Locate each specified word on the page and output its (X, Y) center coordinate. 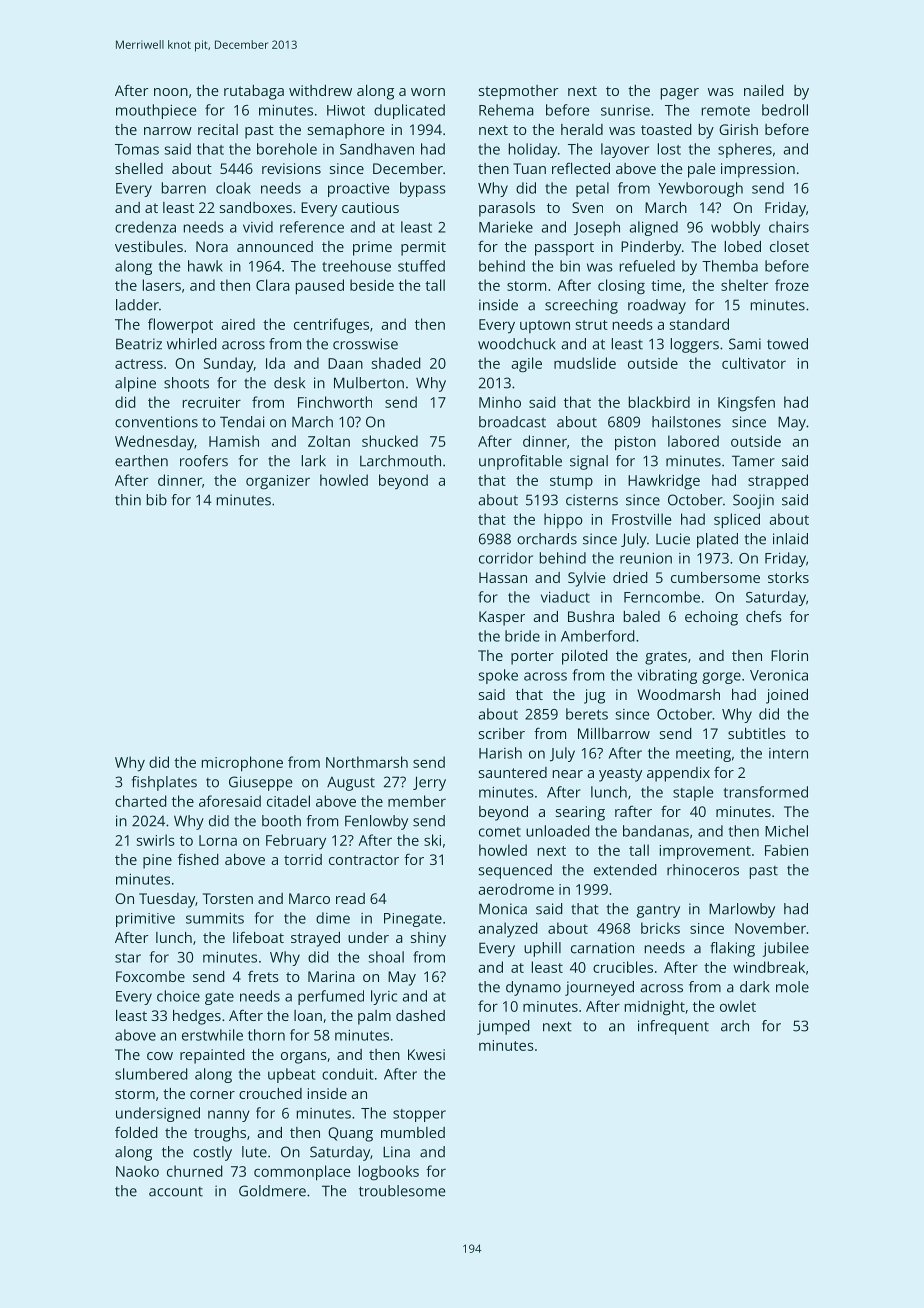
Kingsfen (746, 404)
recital (218, 129)
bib (157, 500)
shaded (396, 363)
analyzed (508, 929)
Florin (789, 655)
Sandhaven (377, 149)
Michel (786, 831)
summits (215, 918)
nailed (764, 90)
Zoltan (329, 441)
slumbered (151, 1074)
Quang (350, 1134)
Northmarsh (367, 762)
